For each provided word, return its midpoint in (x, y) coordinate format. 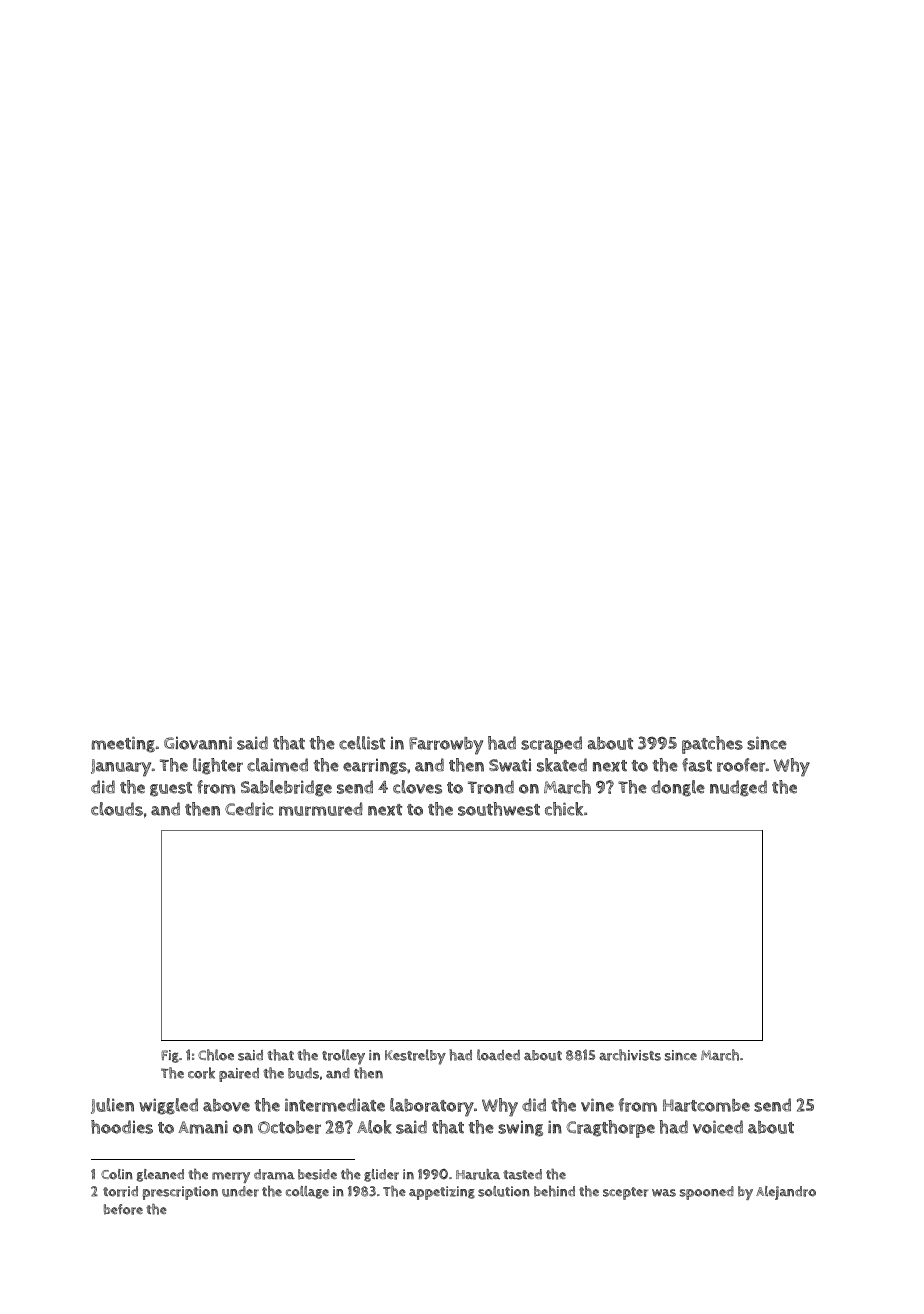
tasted (522, 1174)
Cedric (249, 809)
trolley (343, 1057)
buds (303, 1073)
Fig (170, 1056)
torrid (120, 1191)
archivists (630, 1055)
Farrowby (446, 746)
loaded (498, 1055)
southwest (499, 809)
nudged (738, 788)
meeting (123, 744)
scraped (551, 745)
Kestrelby (415, 1057)
